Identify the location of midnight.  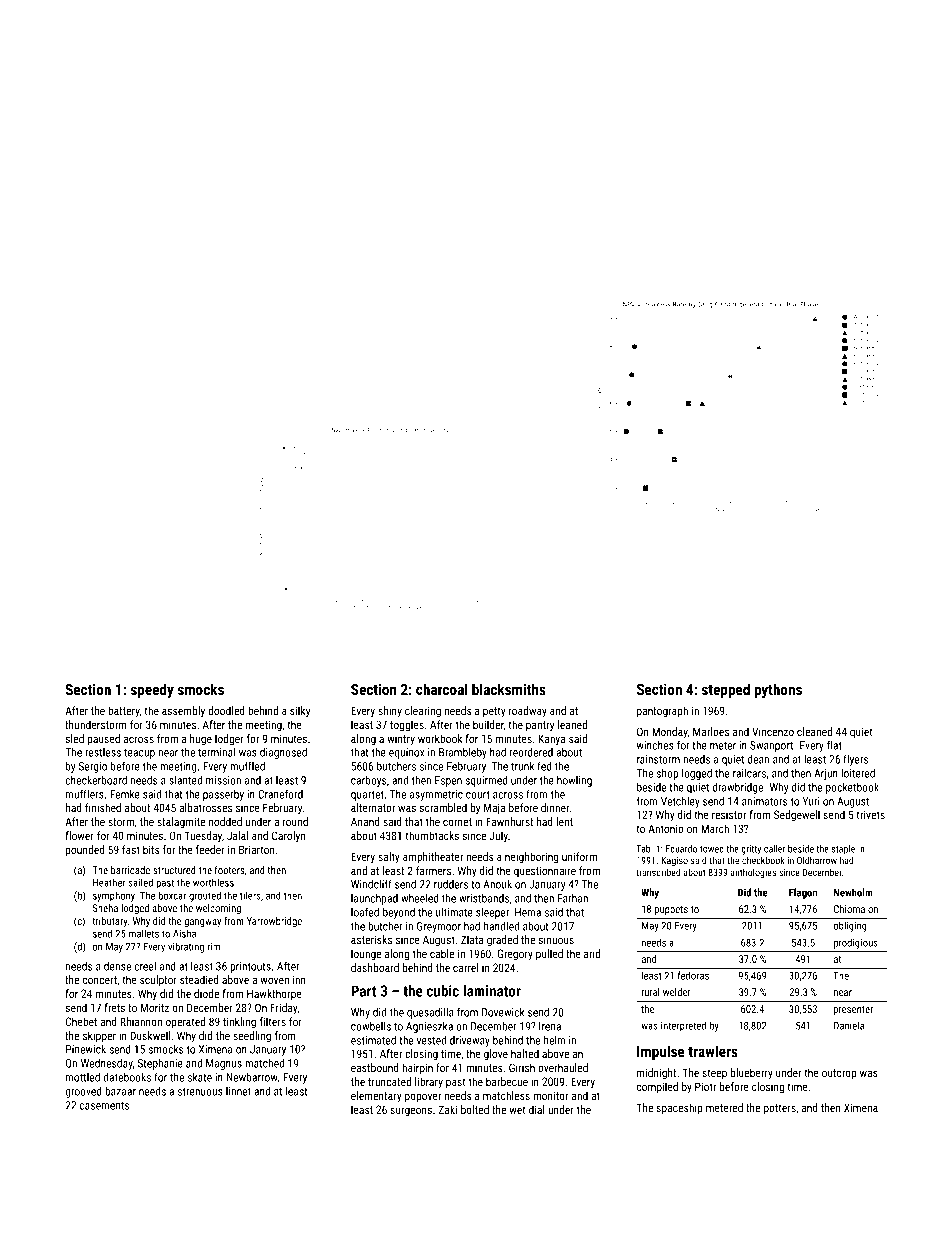
(656, 1074).
